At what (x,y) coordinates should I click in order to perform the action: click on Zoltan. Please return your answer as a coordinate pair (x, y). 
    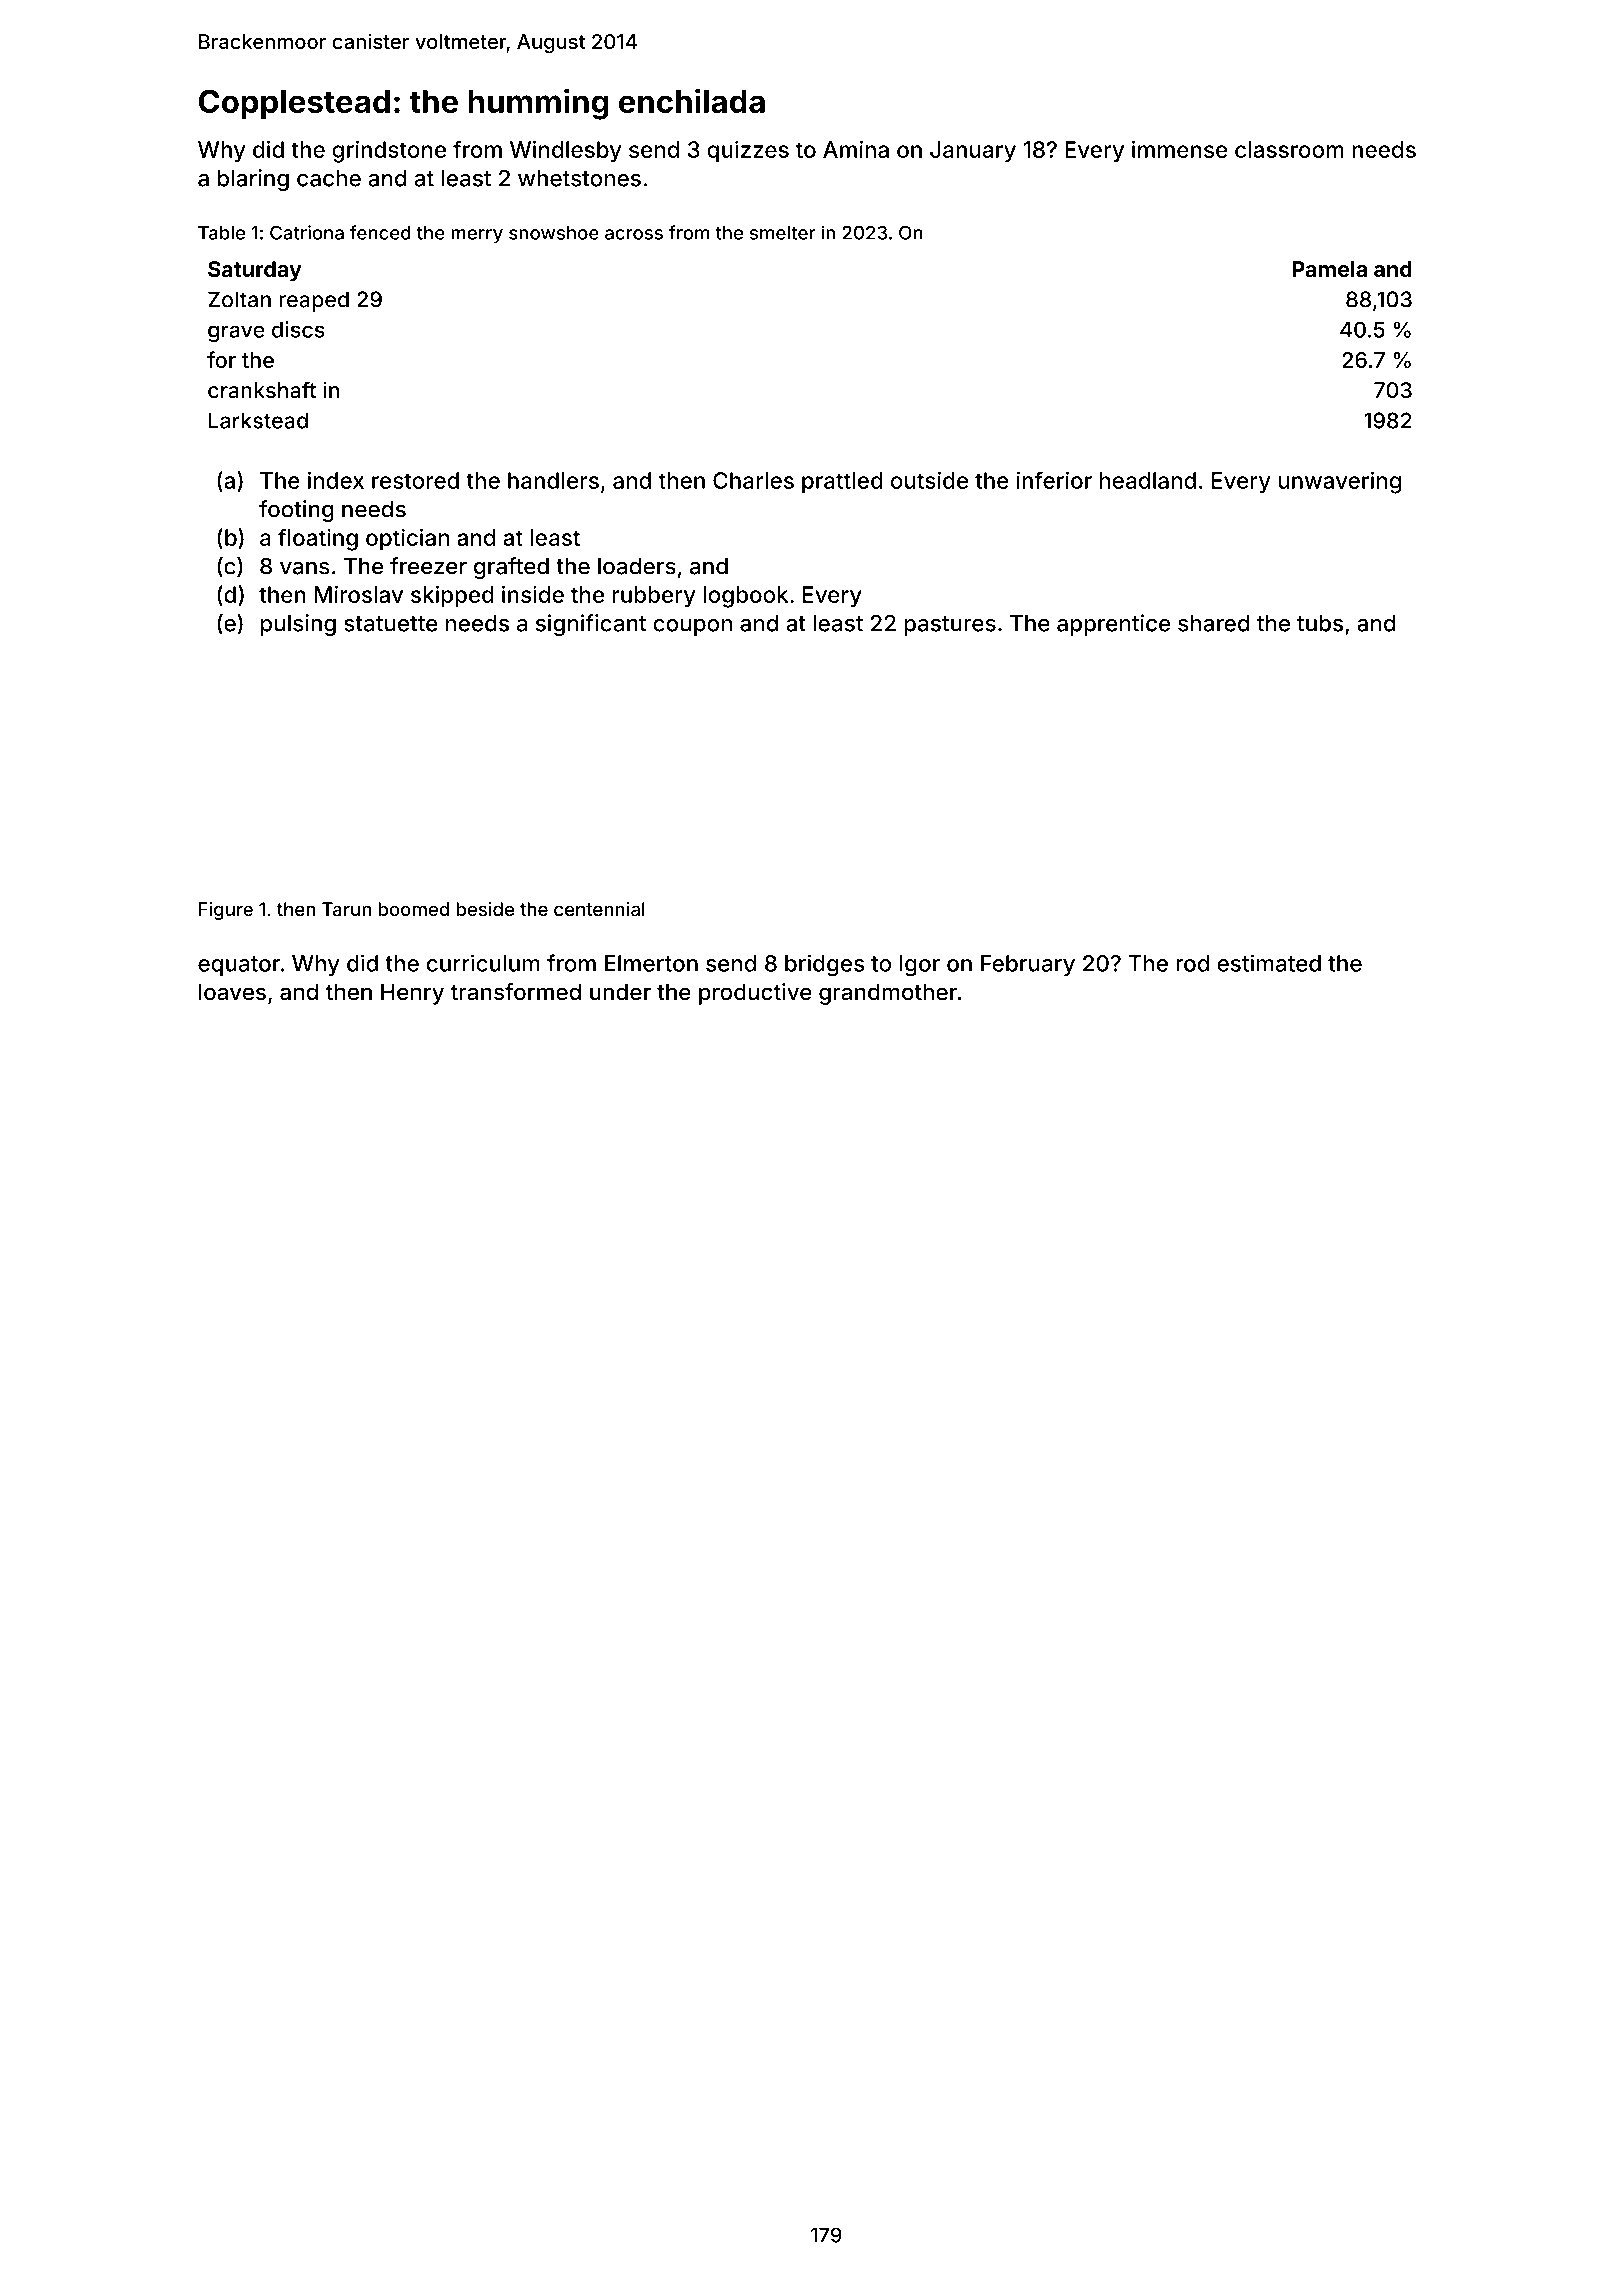
    Looking at the image, I should click on (239, 299).
